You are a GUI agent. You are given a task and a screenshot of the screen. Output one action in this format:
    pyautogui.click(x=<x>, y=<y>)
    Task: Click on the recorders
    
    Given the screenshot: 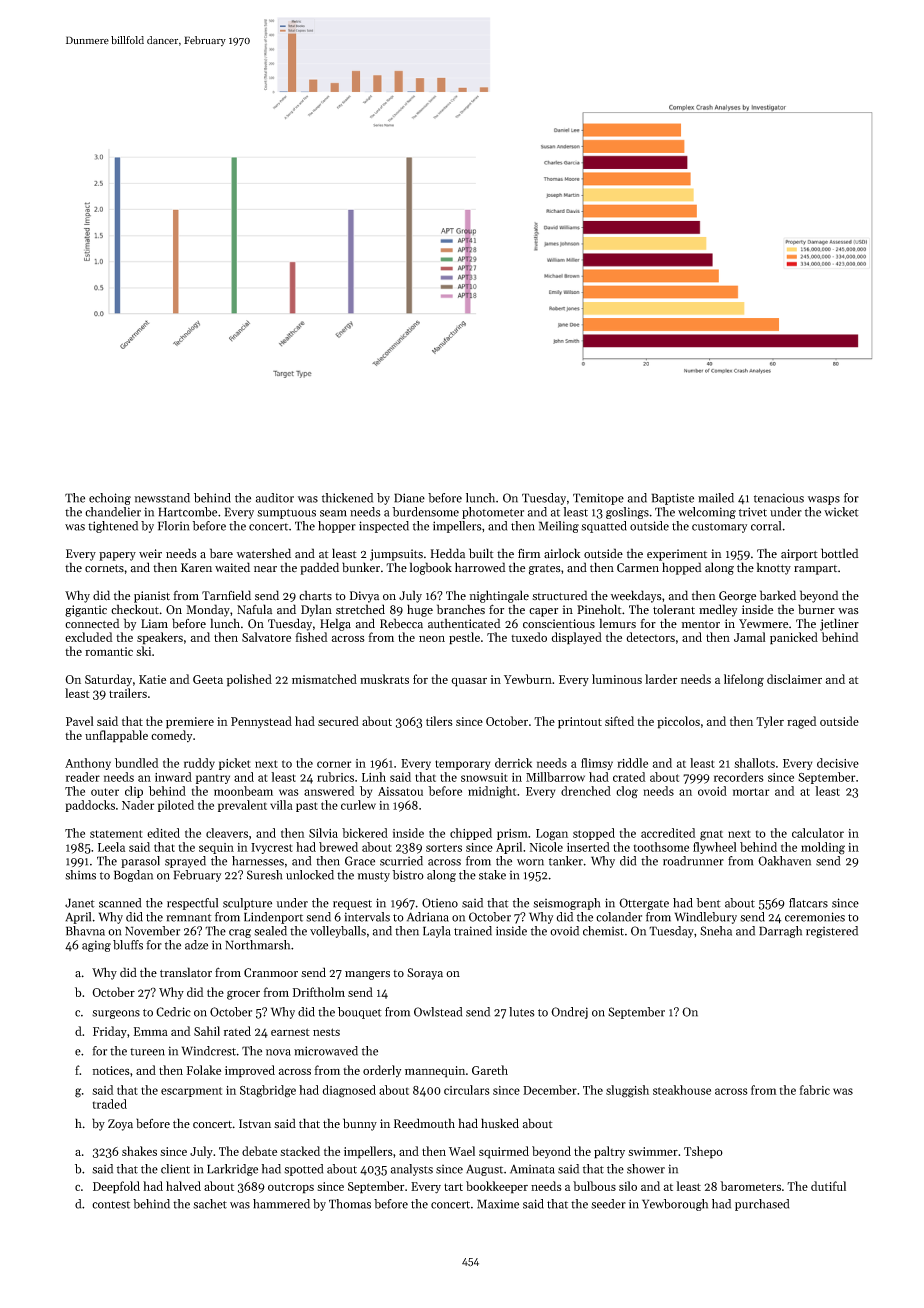 What is the action you would take?
    pyautogui.click(x=738, y=777)
